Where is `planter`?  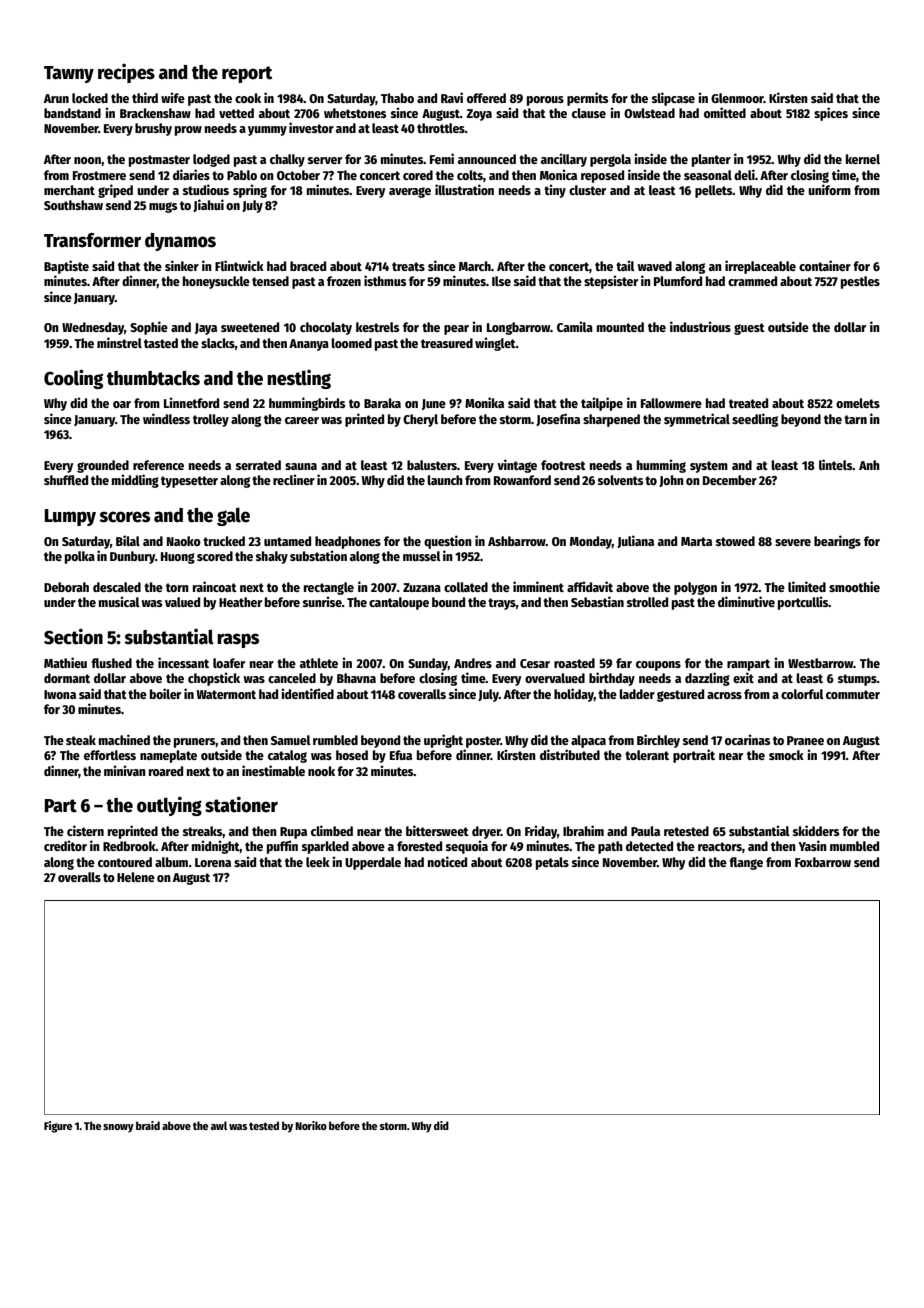
planter is located at coordinates (711, 160).
